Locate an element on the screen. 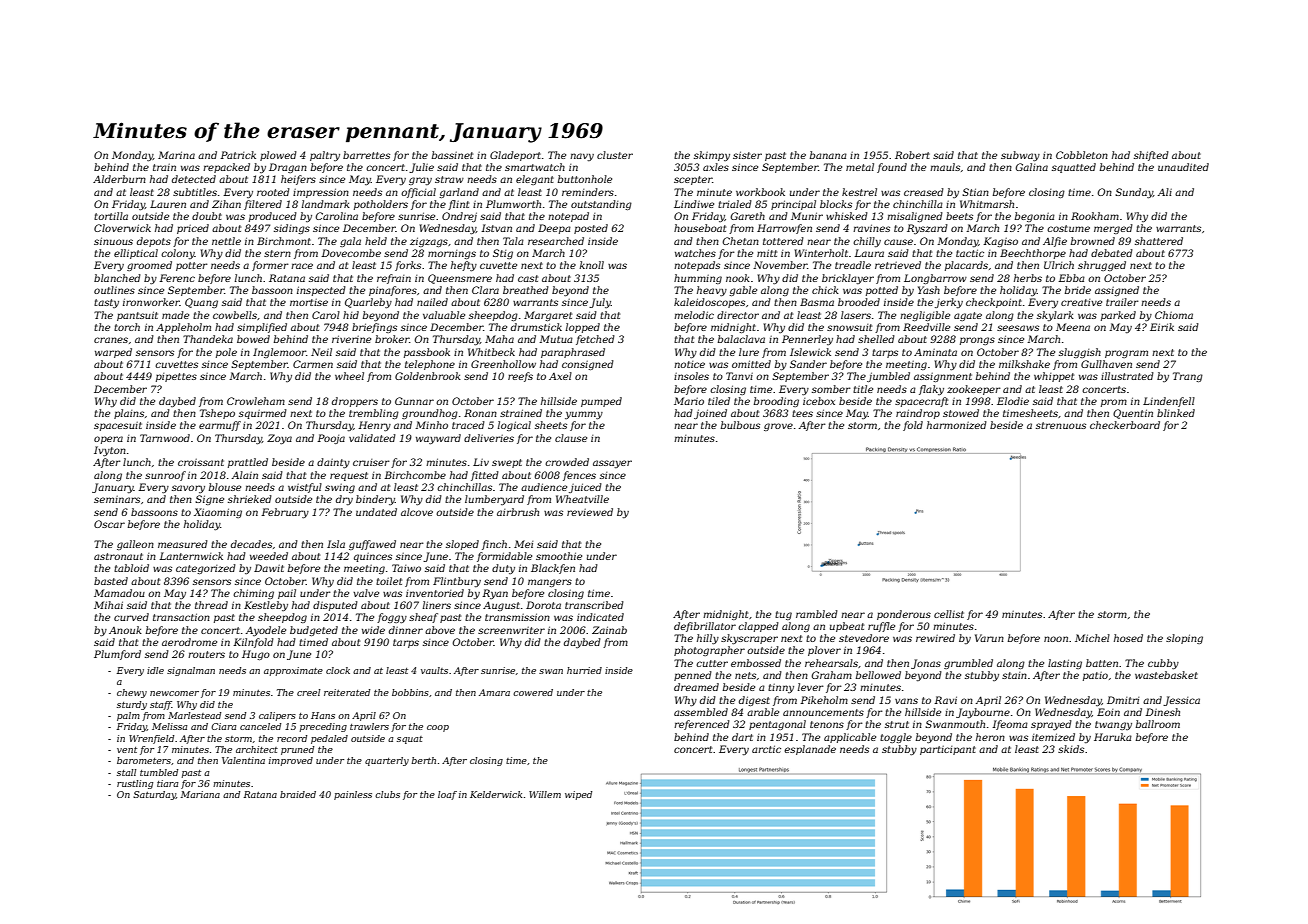 The image size is (1308, 924). penned is located at coordinates (693, 676).
